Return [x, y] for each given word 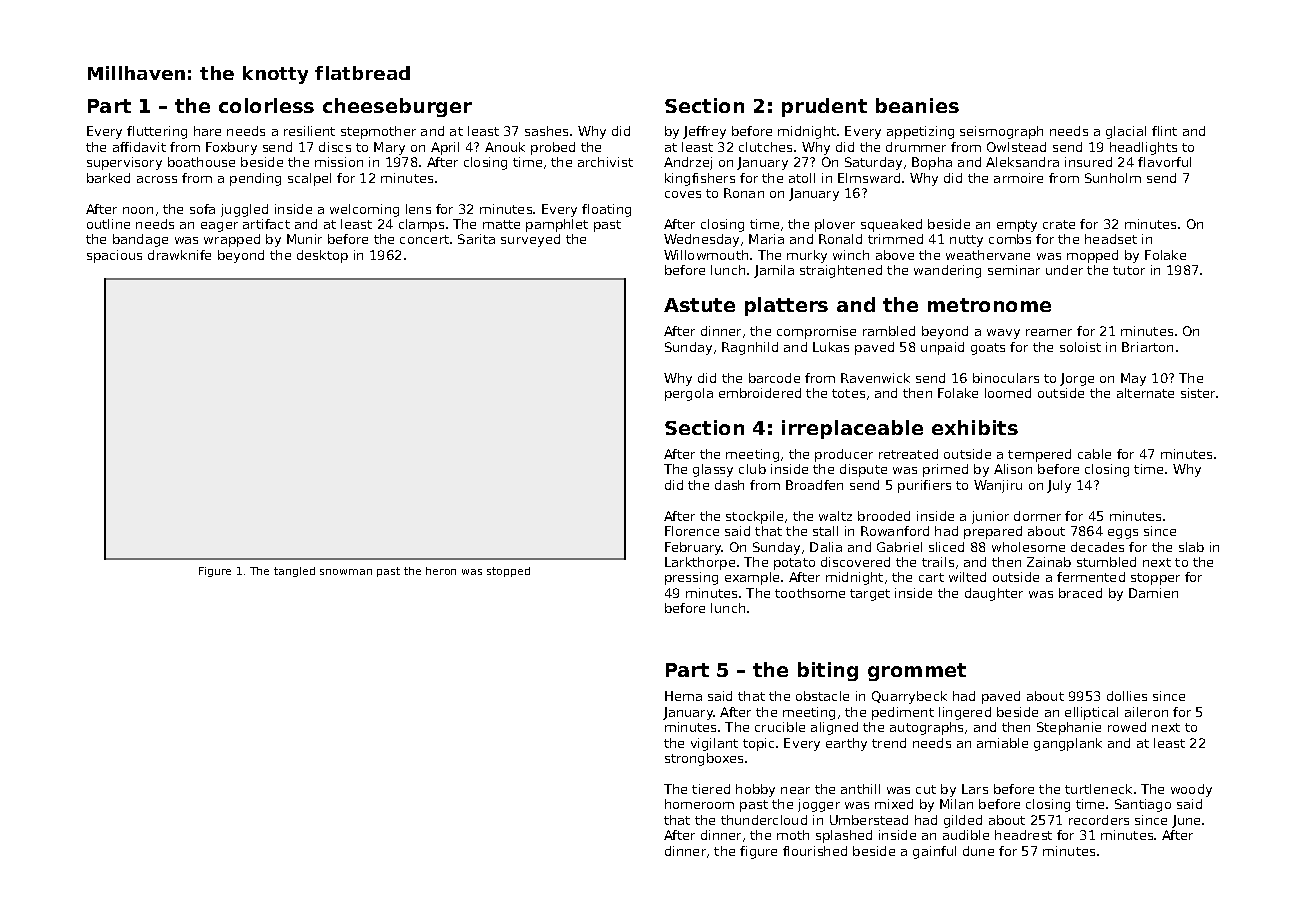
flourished [815, 851]
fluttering [157, 132]
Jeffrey [704, 132]
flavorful [1164, 162]
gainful [934, 852]
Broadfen [814, 485]
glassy [713, 470]
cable [1094, 454]
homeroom [699, 804]
